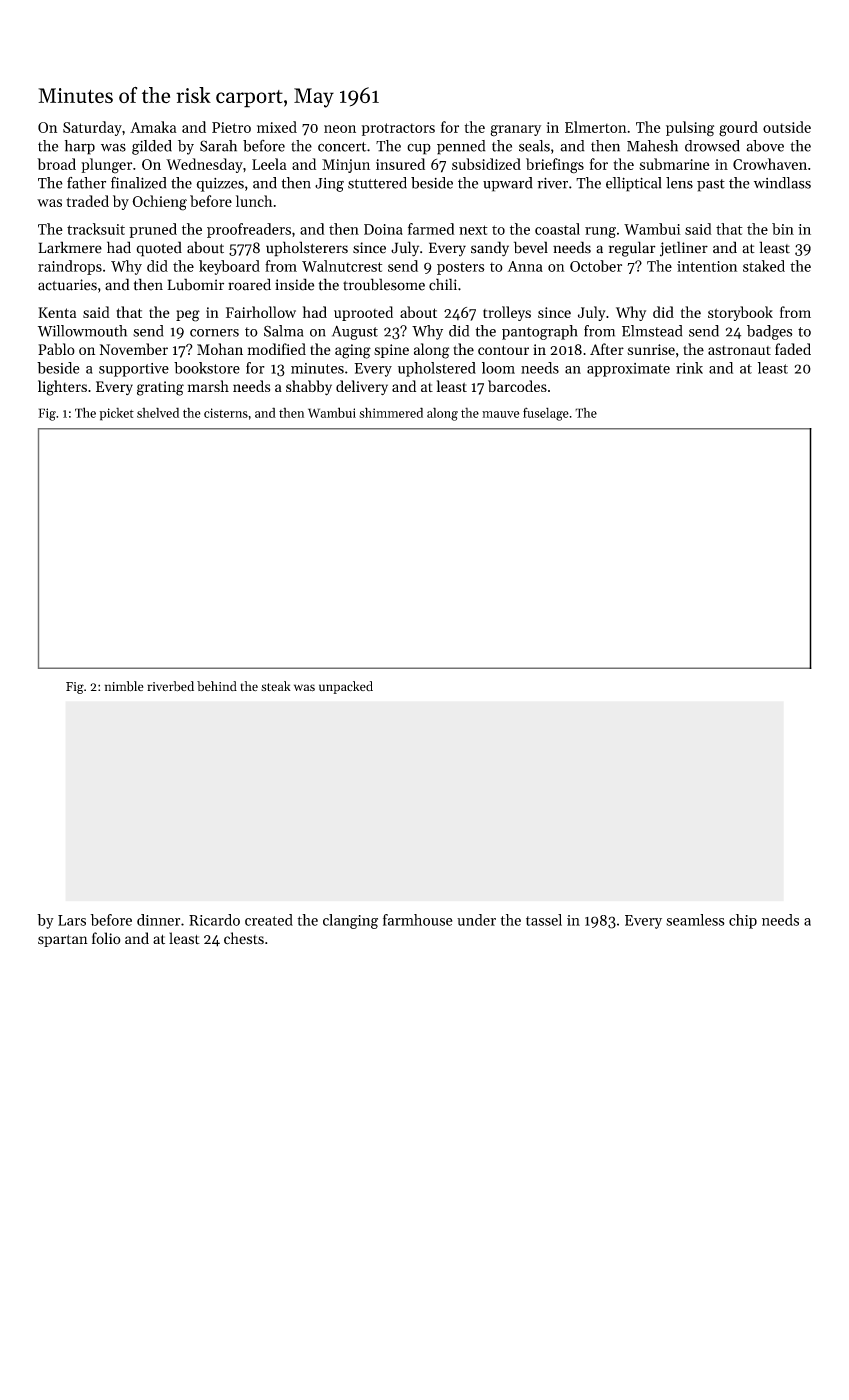 The image size is (849, 1400). What do you see at coordinates (346, 687) in the document?
I see `unpacked` at bounding box center [346, 687].
